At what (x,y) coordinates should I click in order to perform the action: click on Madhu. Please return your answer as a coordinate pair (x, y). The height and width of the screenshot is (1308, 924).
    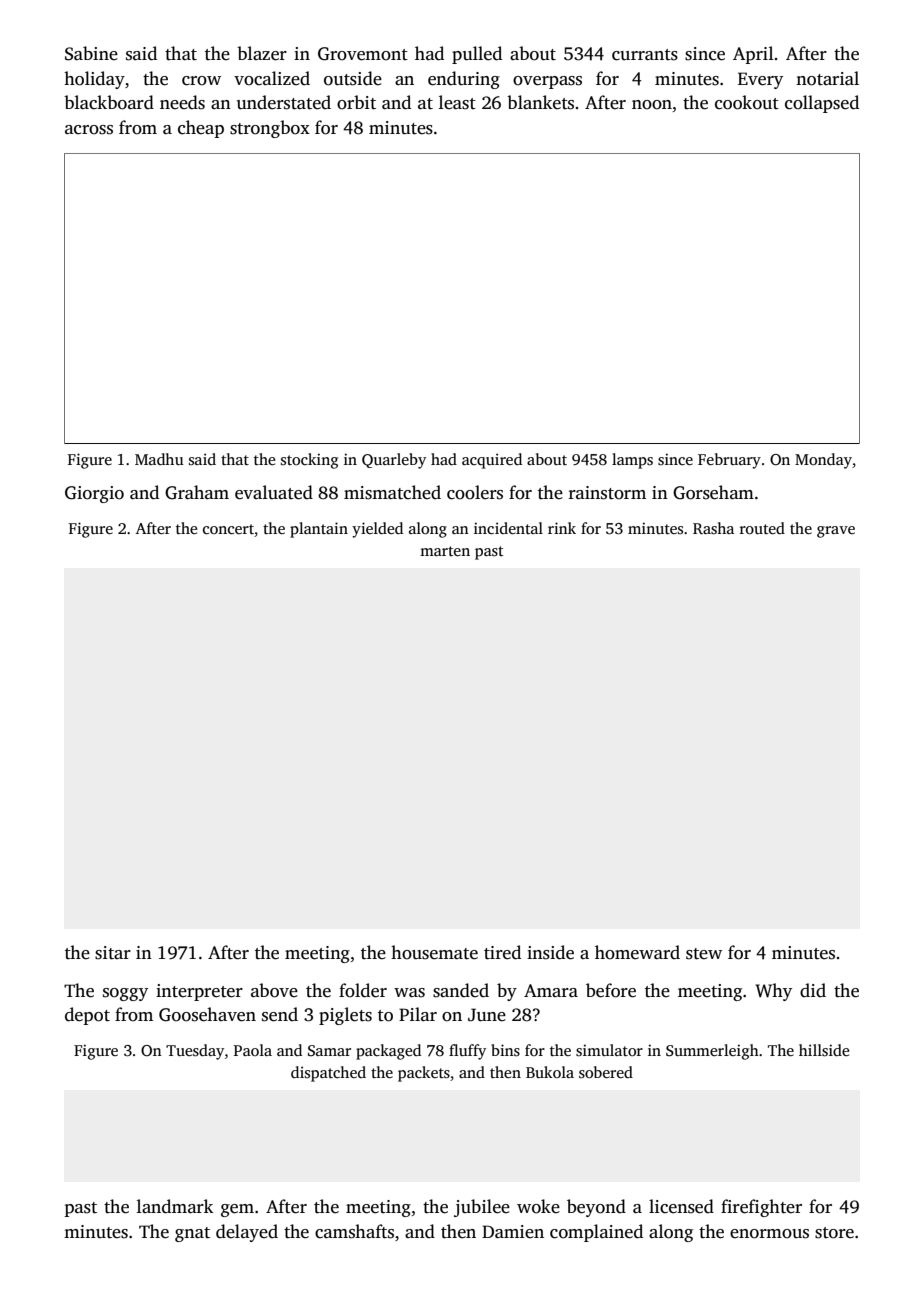
    Looking at the image, I should click on (159, 459).
